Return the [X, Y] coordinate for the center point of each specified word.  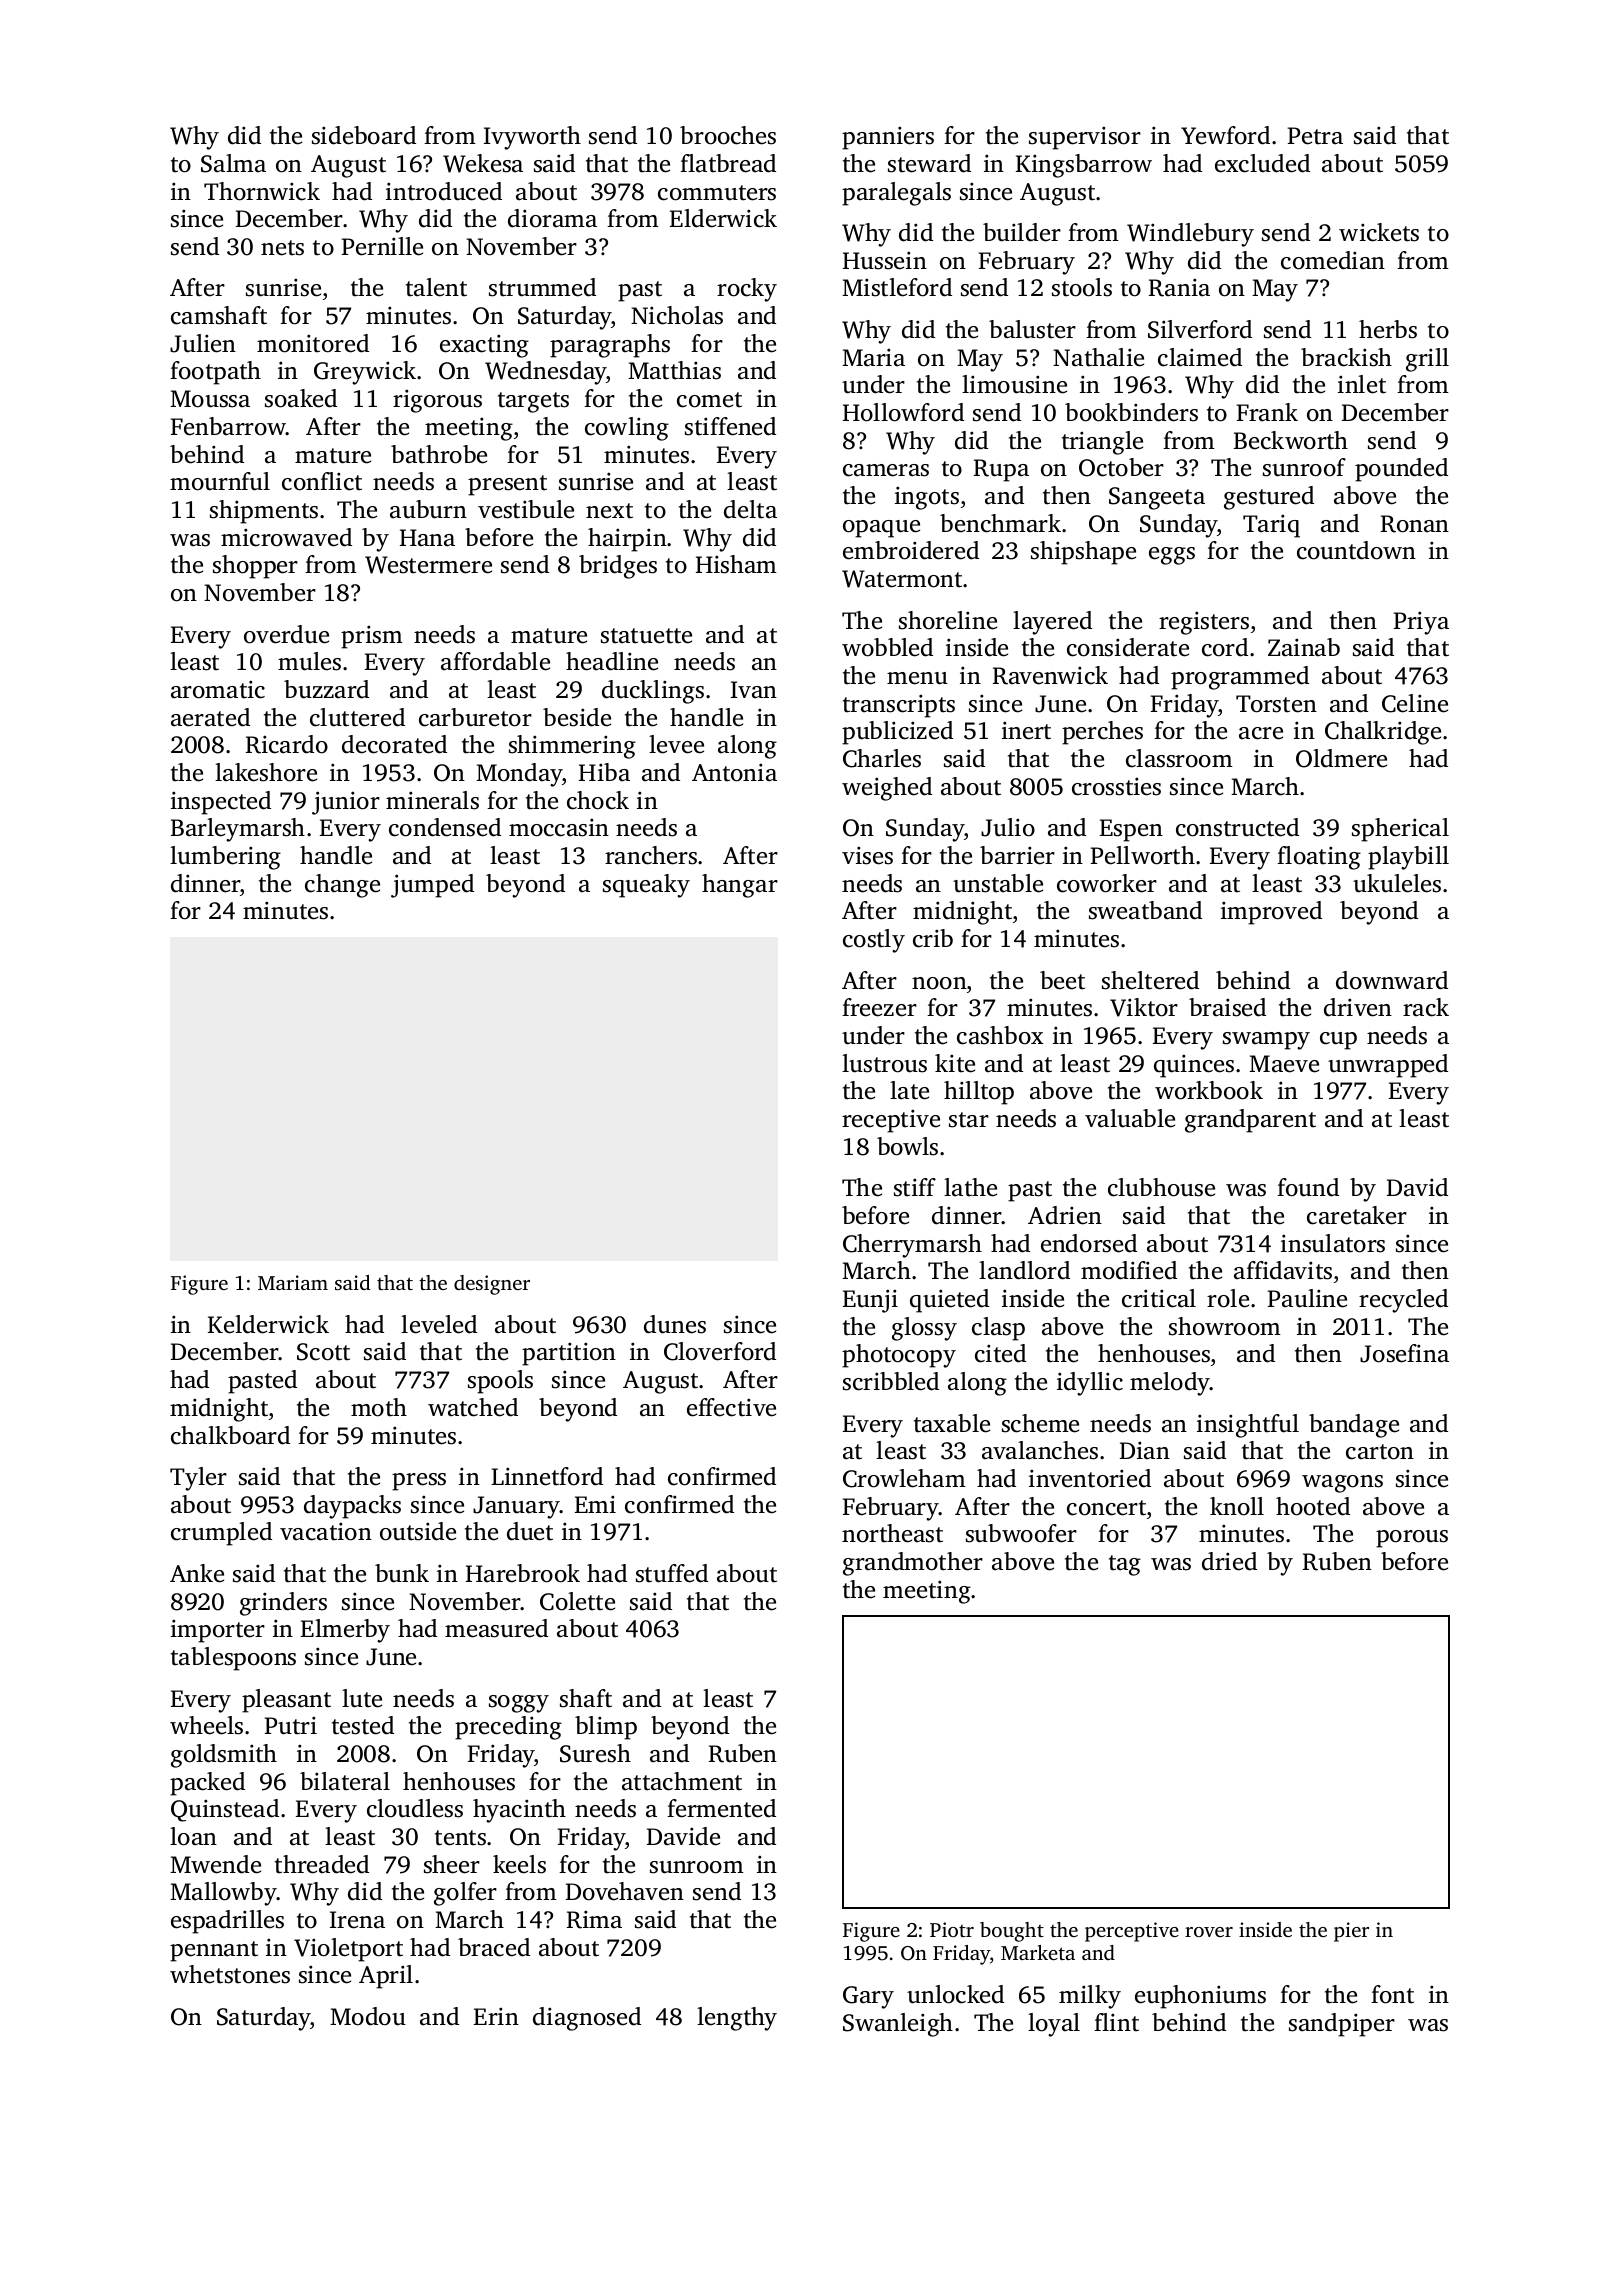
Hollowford [903, 412]
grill [1427, 360]
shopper [255, 567]
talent [436, 287]
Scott [323, 1352]
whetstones [230, 1974]
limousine [1014, 384]
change [342, 886]
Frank [1267, 412]
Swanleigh [898, 2025]
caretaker [1357, 1215]
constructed [1237, 827]
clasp [998, 1329]
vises [867, 855]
